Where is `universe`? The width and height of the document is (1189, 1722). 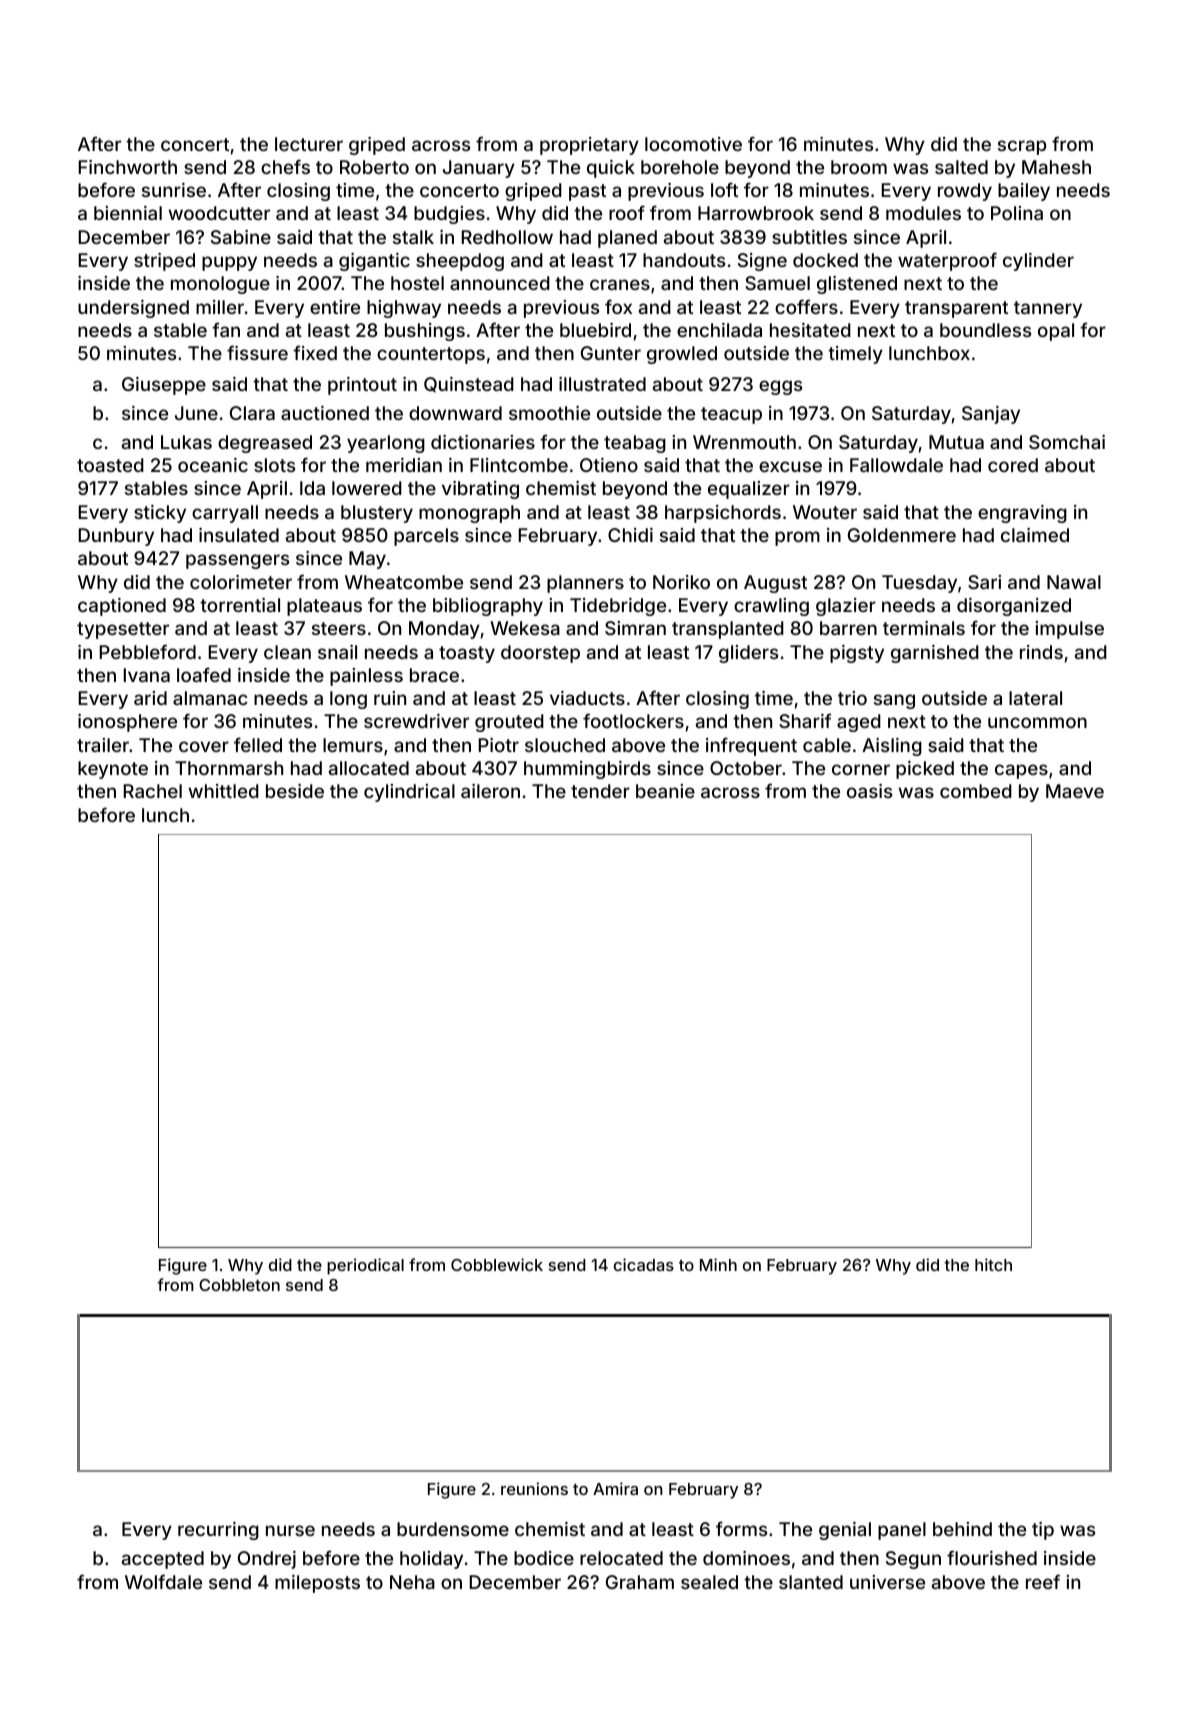
universe is located at coordinates (887, 1582).
